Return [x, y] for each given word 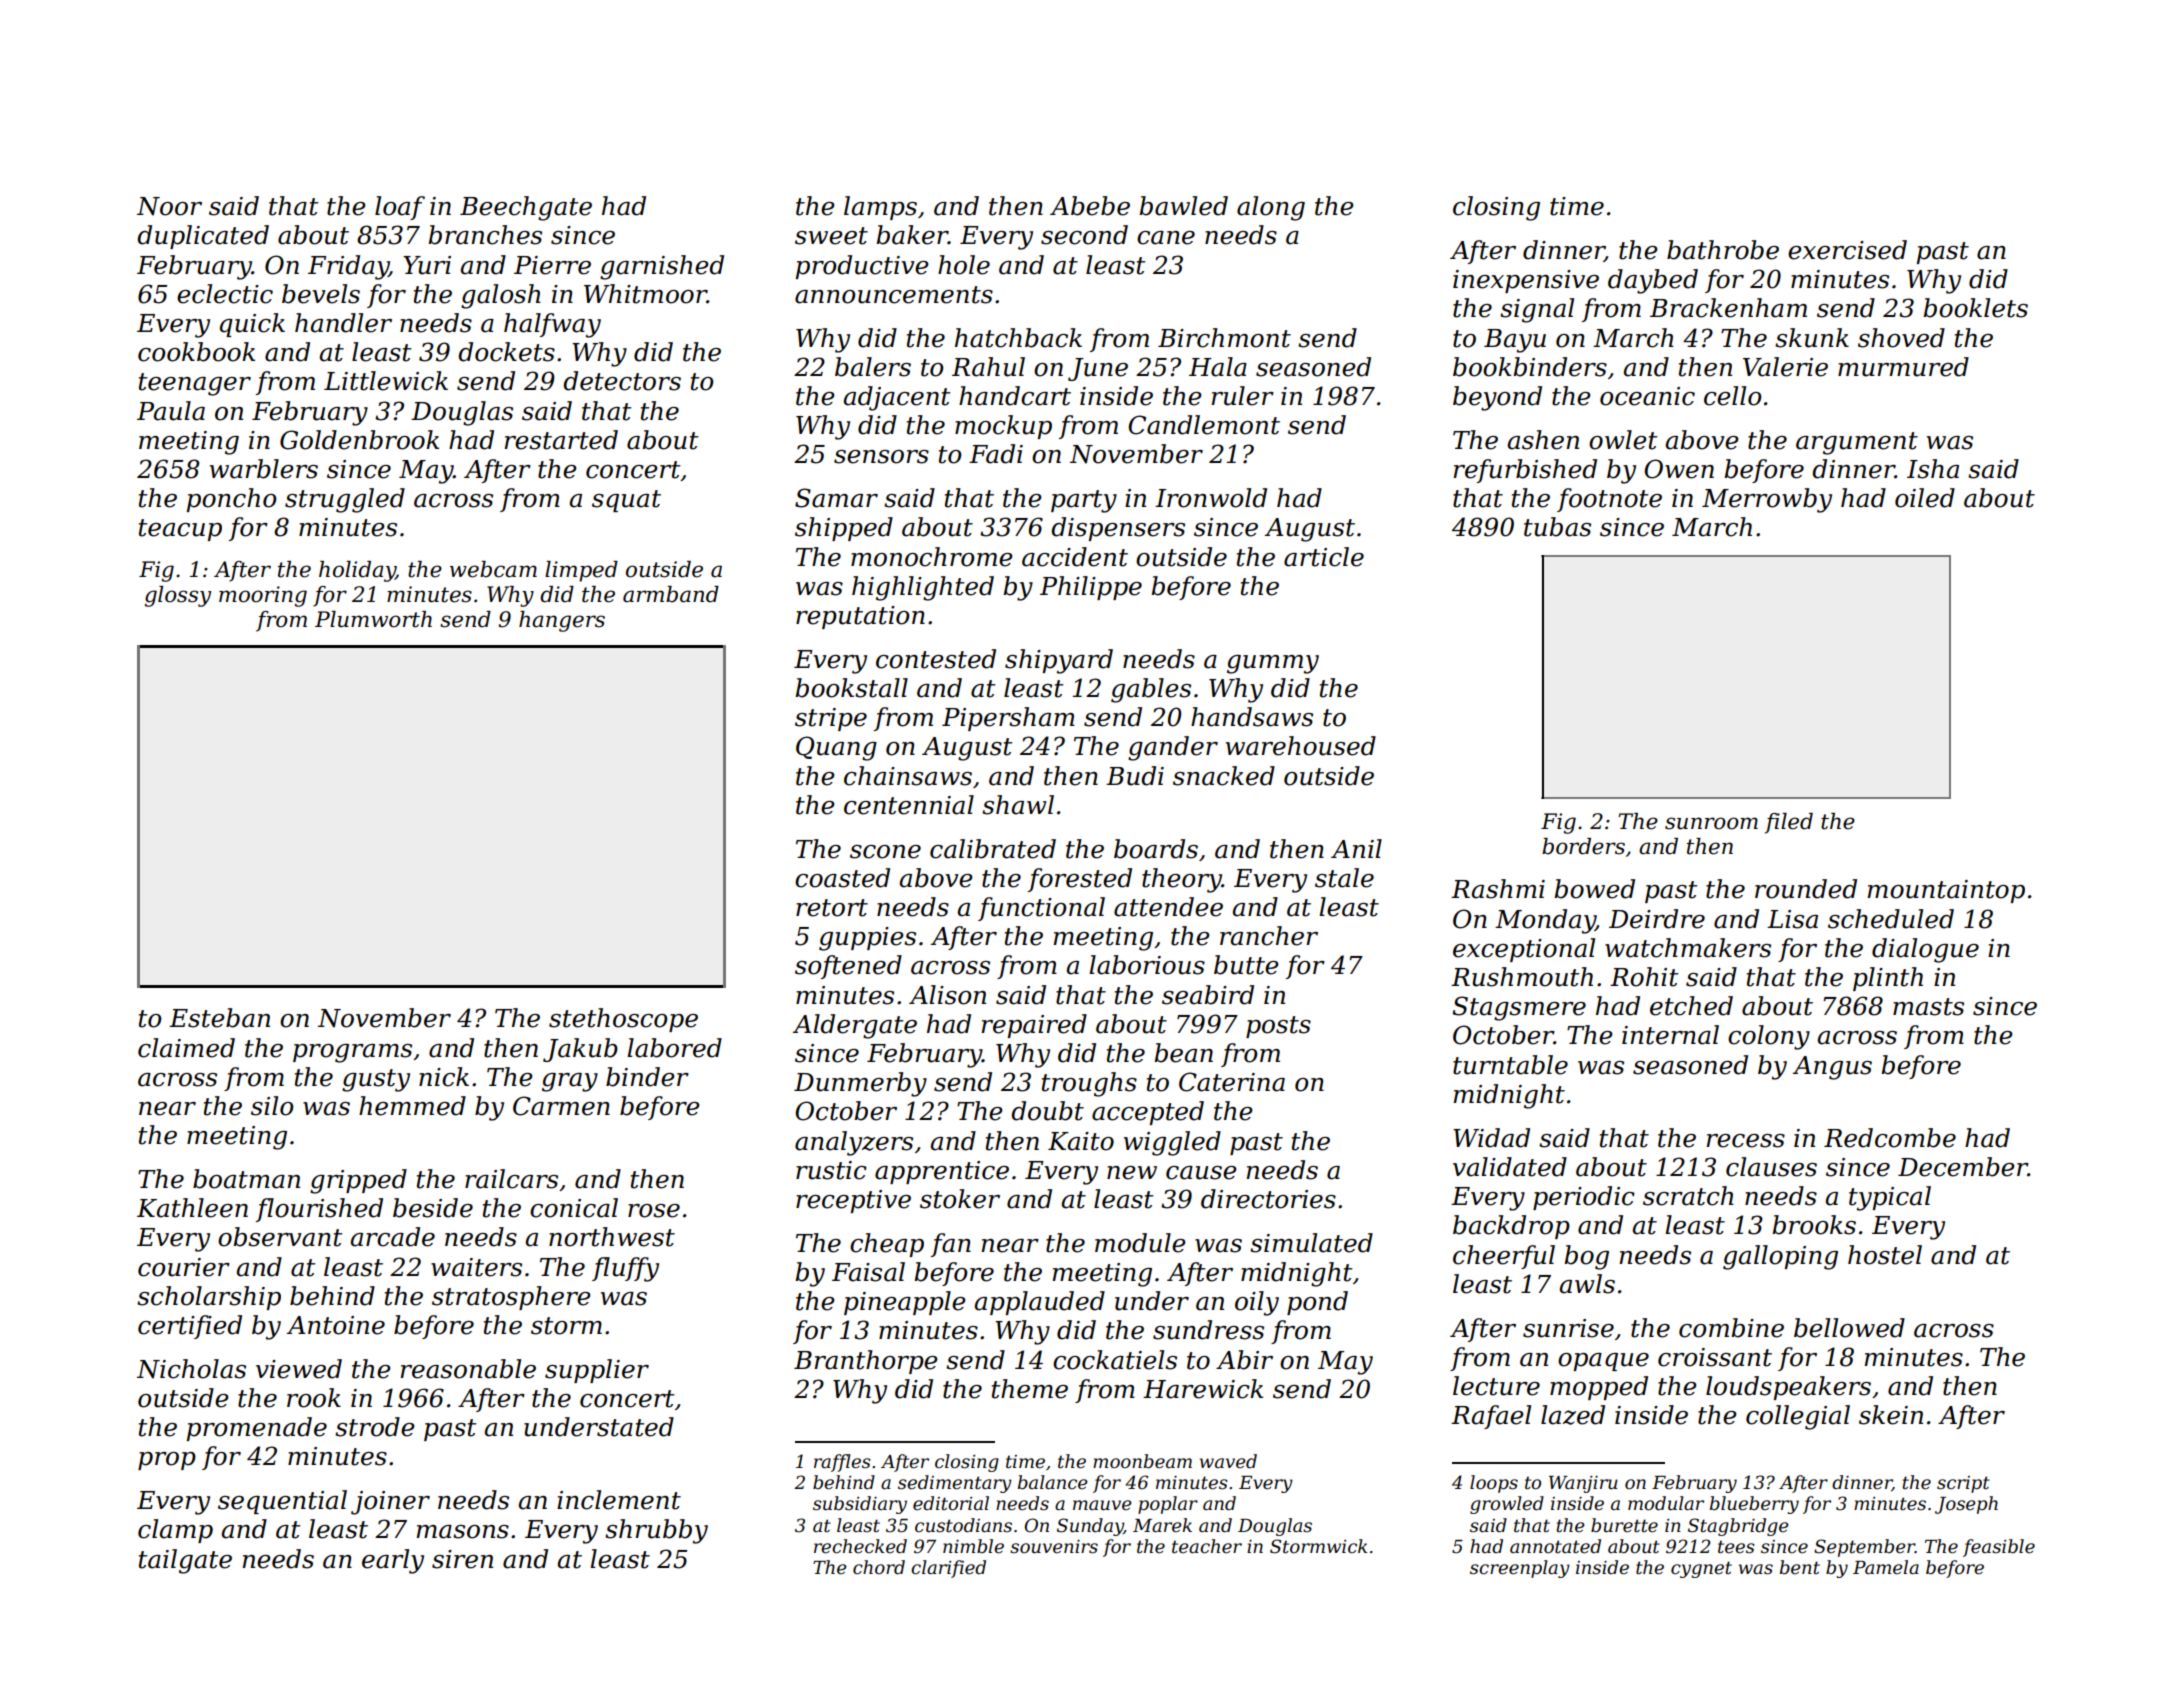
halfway [552, 325]
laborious [1147, 965]
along [1271, 208]
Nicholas [191, 1369]
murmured [1903, 367]
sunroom [1711, 823]
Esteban [219, 1018]
